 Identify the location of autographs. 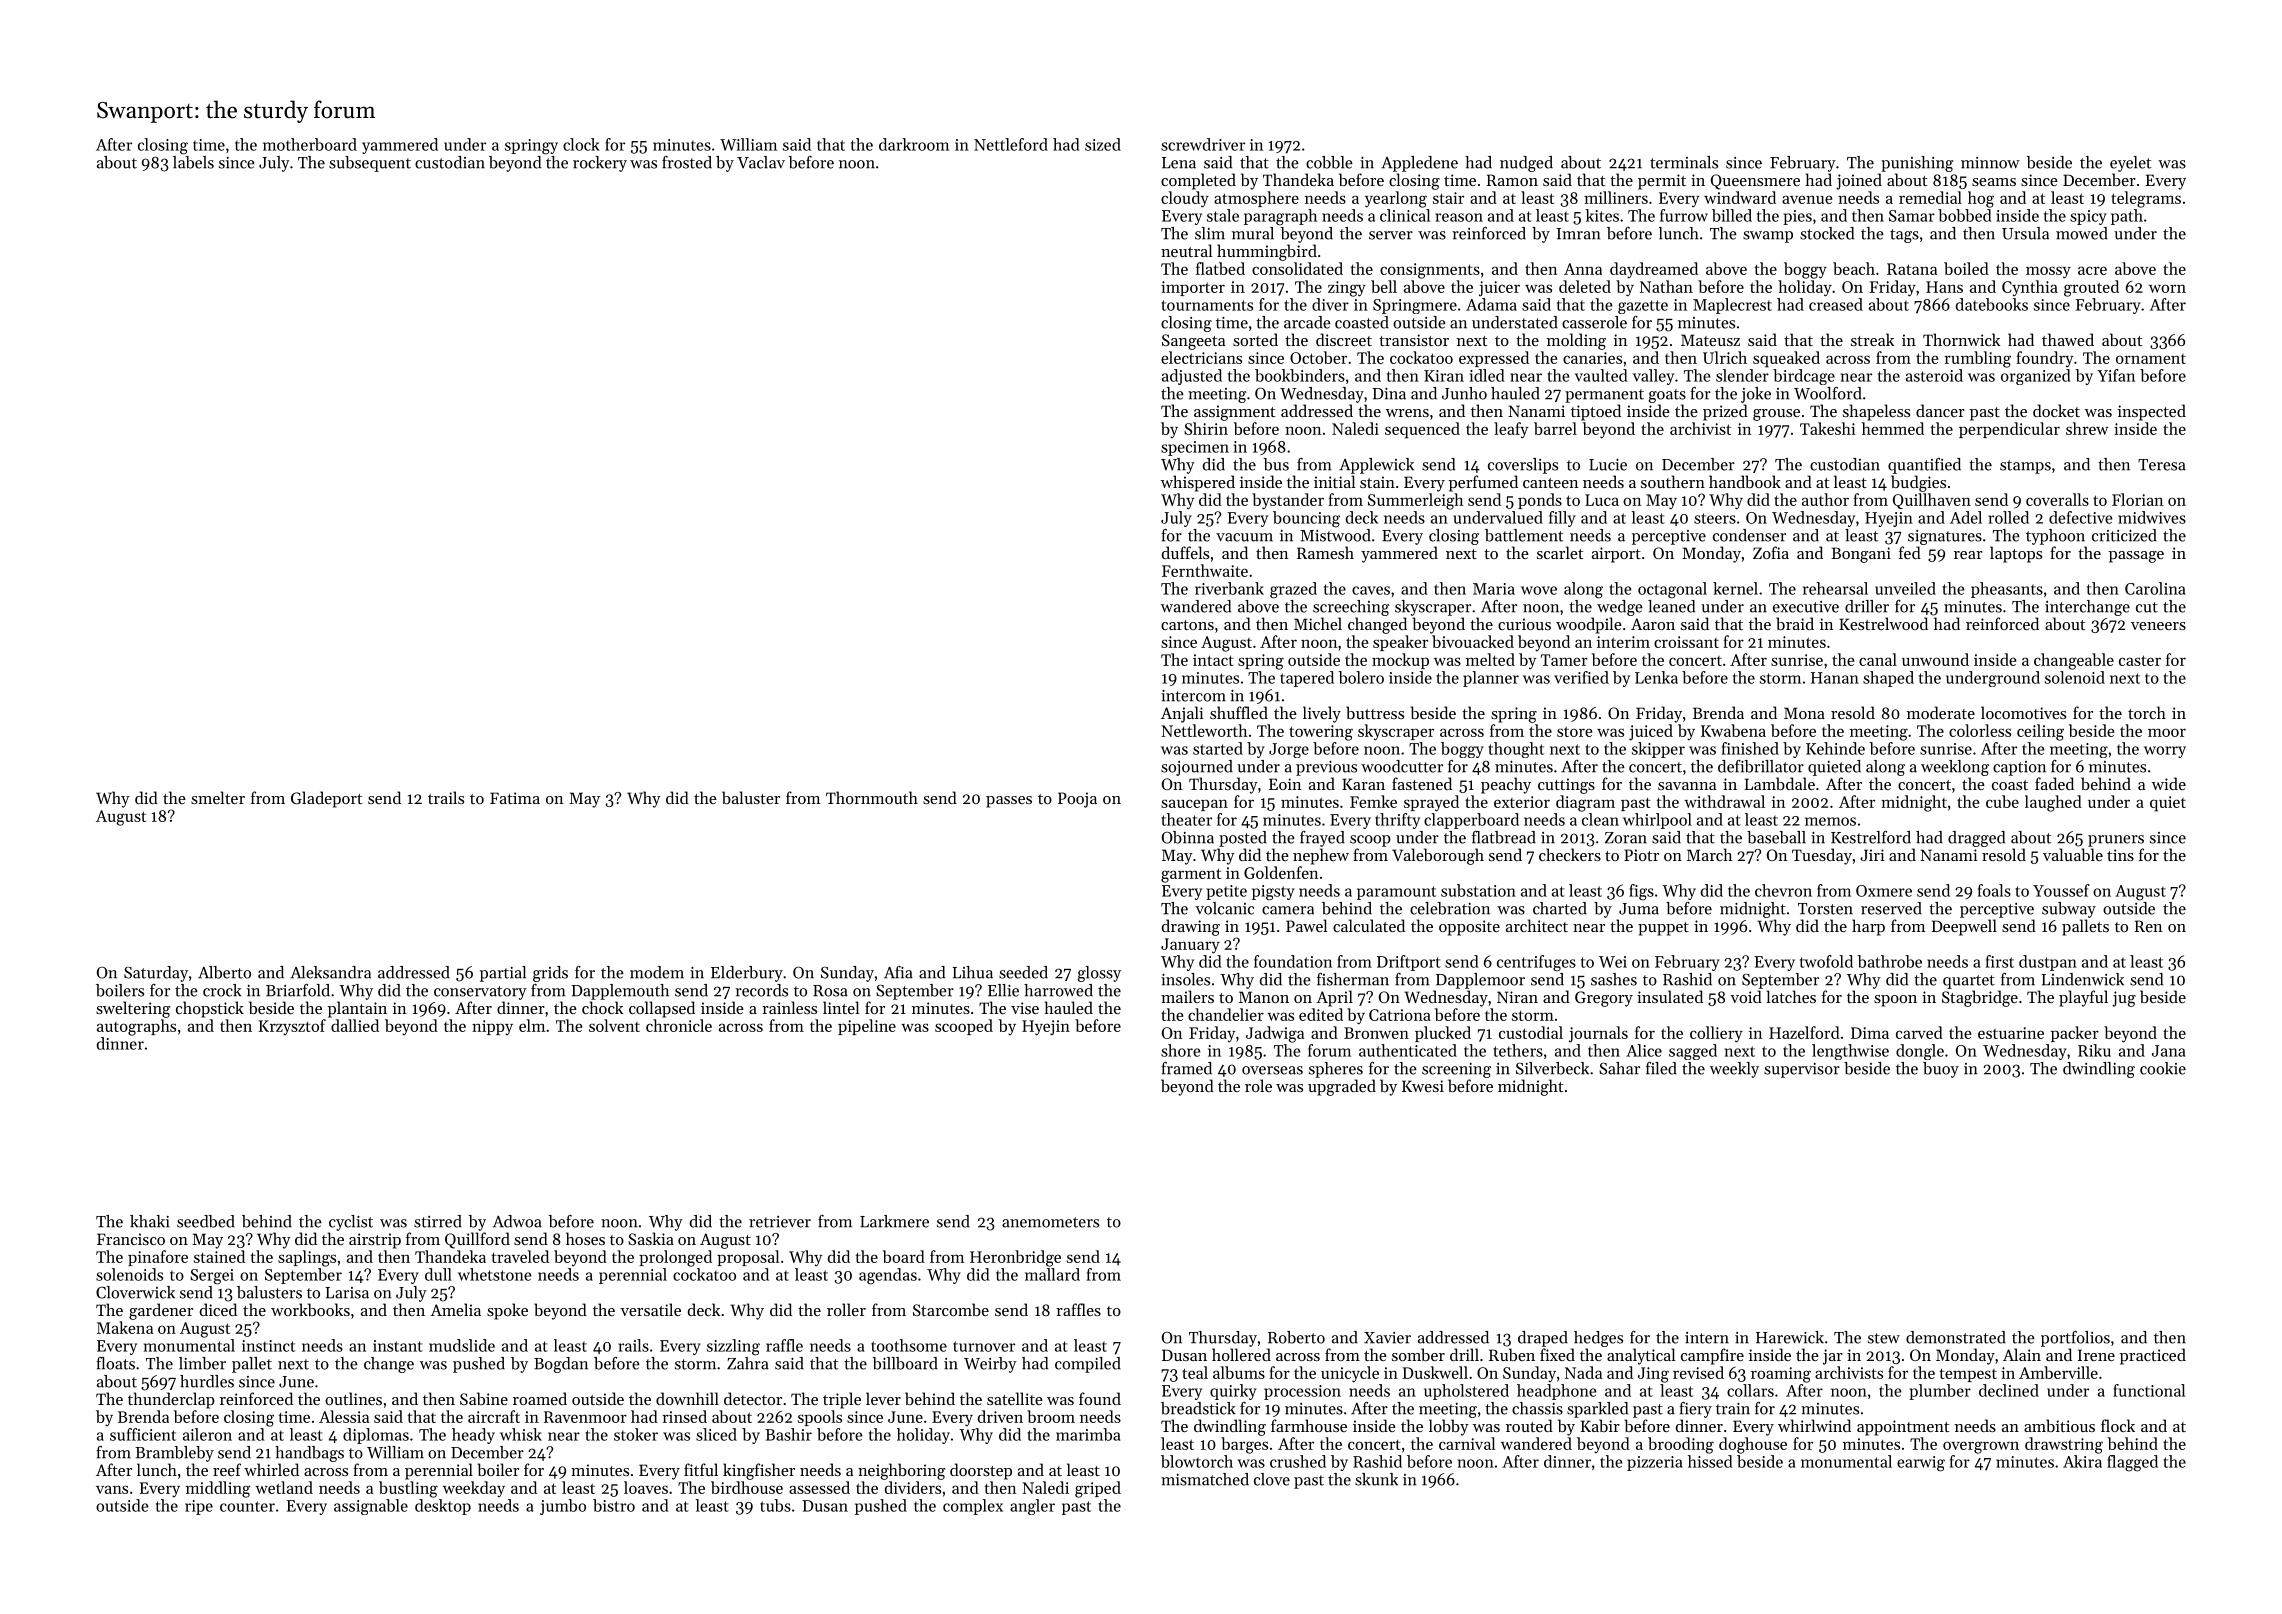
(136, 1027).
